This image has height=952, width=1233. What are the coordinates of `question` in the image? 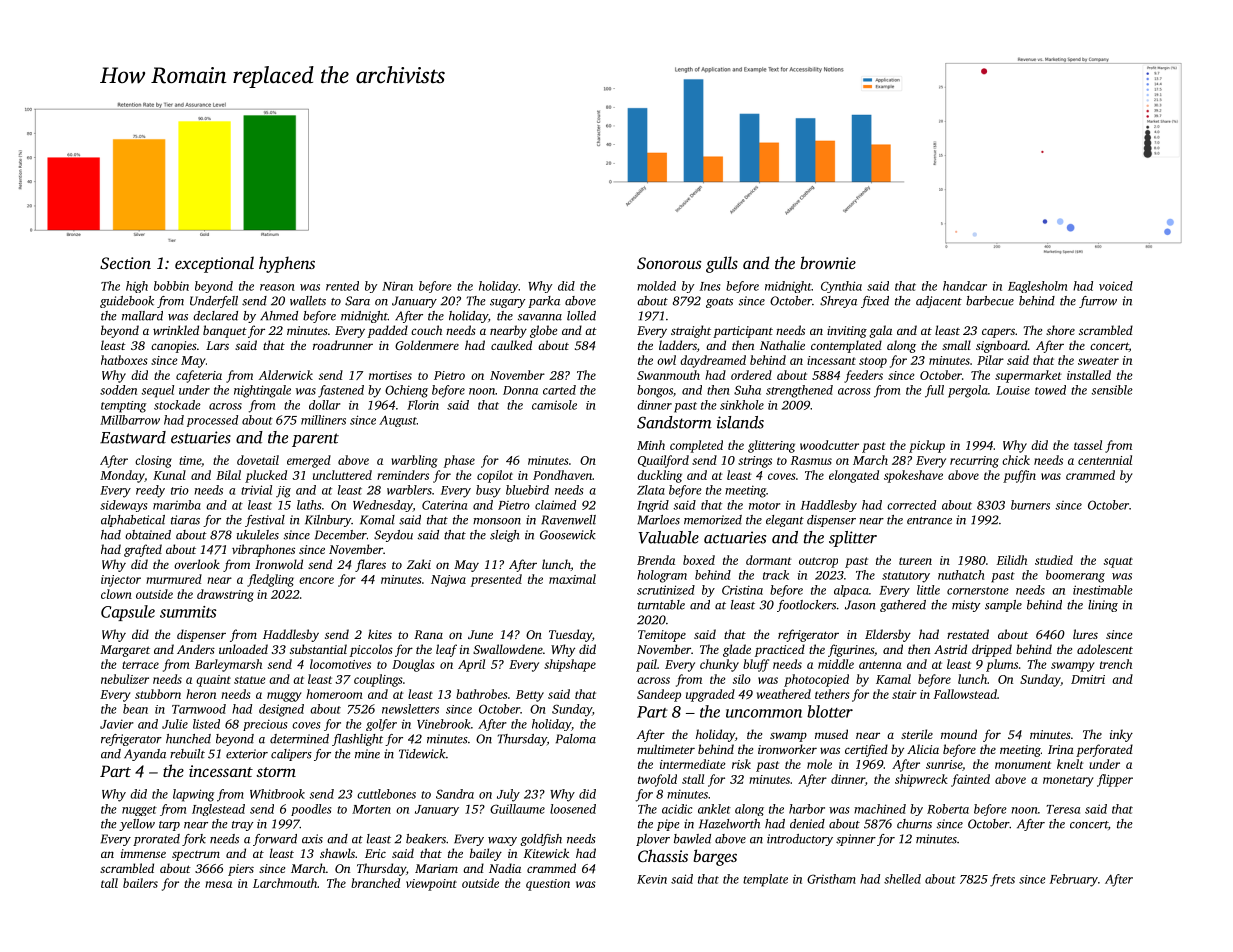 It's located at (548, 885).
